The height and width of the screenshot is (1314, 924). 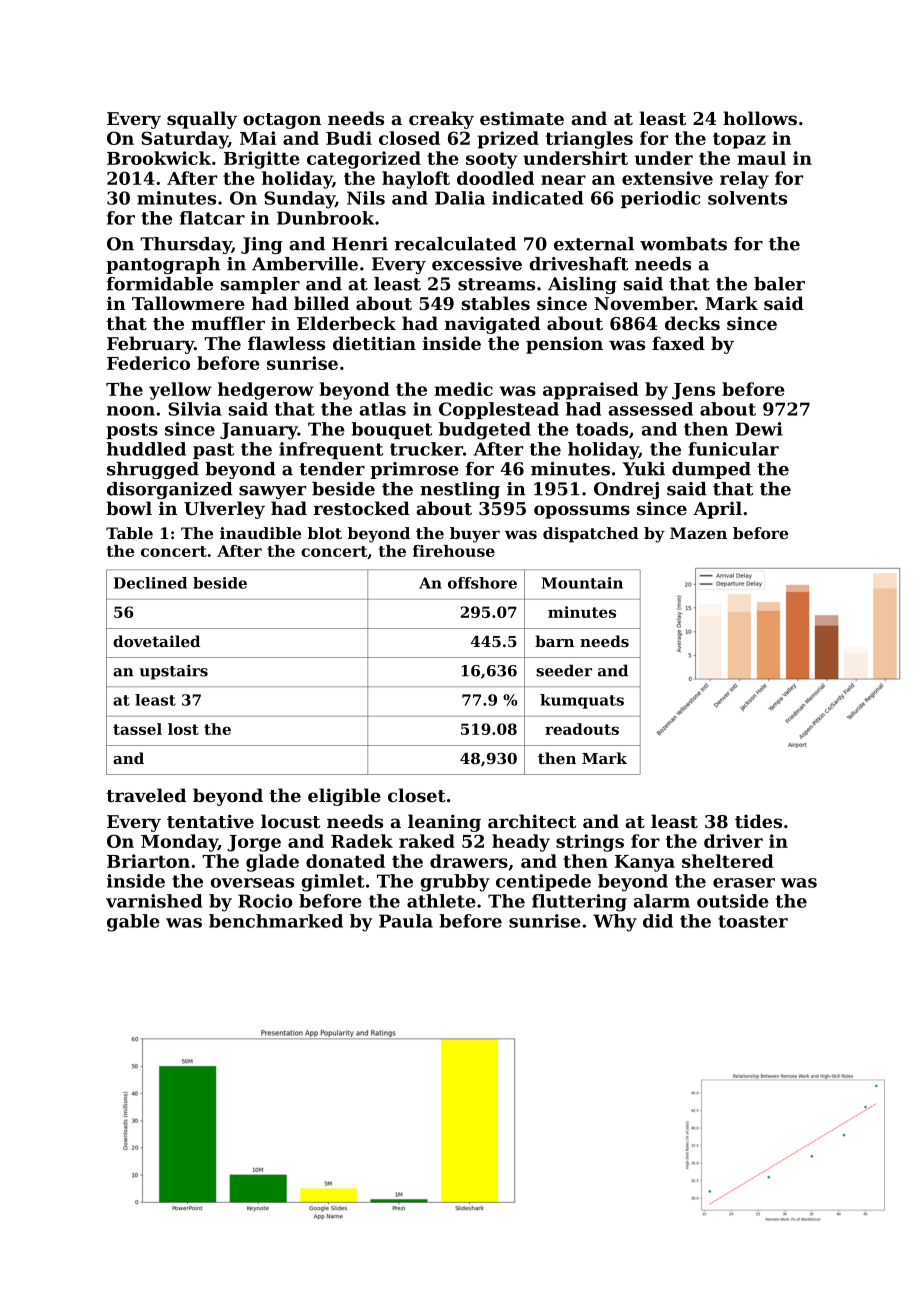 What do you see at coordinates (212, 218) in the screenshot?
I see `flatcar` at bounding box center [212, 218].
